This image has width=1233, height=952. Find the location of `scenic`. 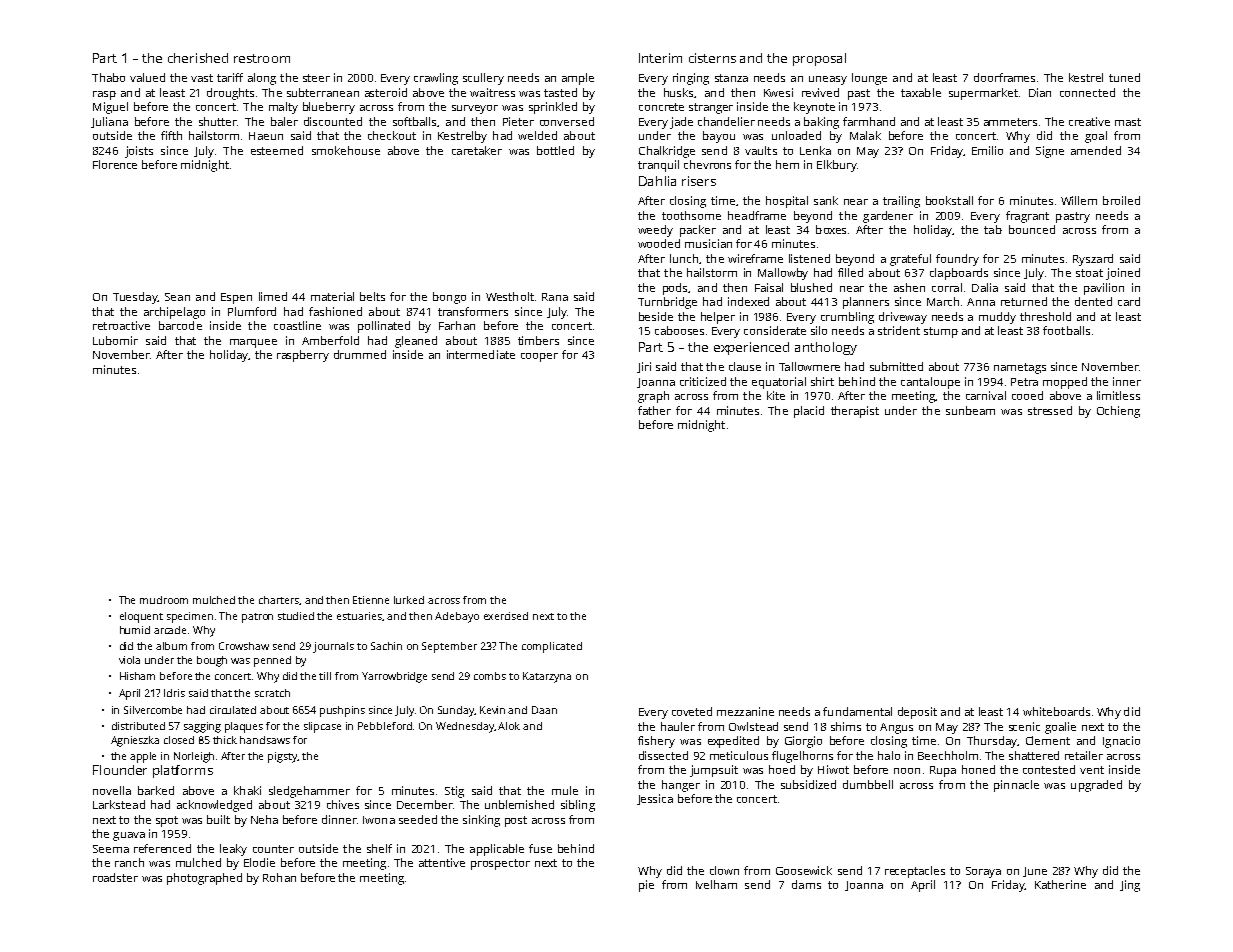

scenic is located at coordinates (1024, 726).
